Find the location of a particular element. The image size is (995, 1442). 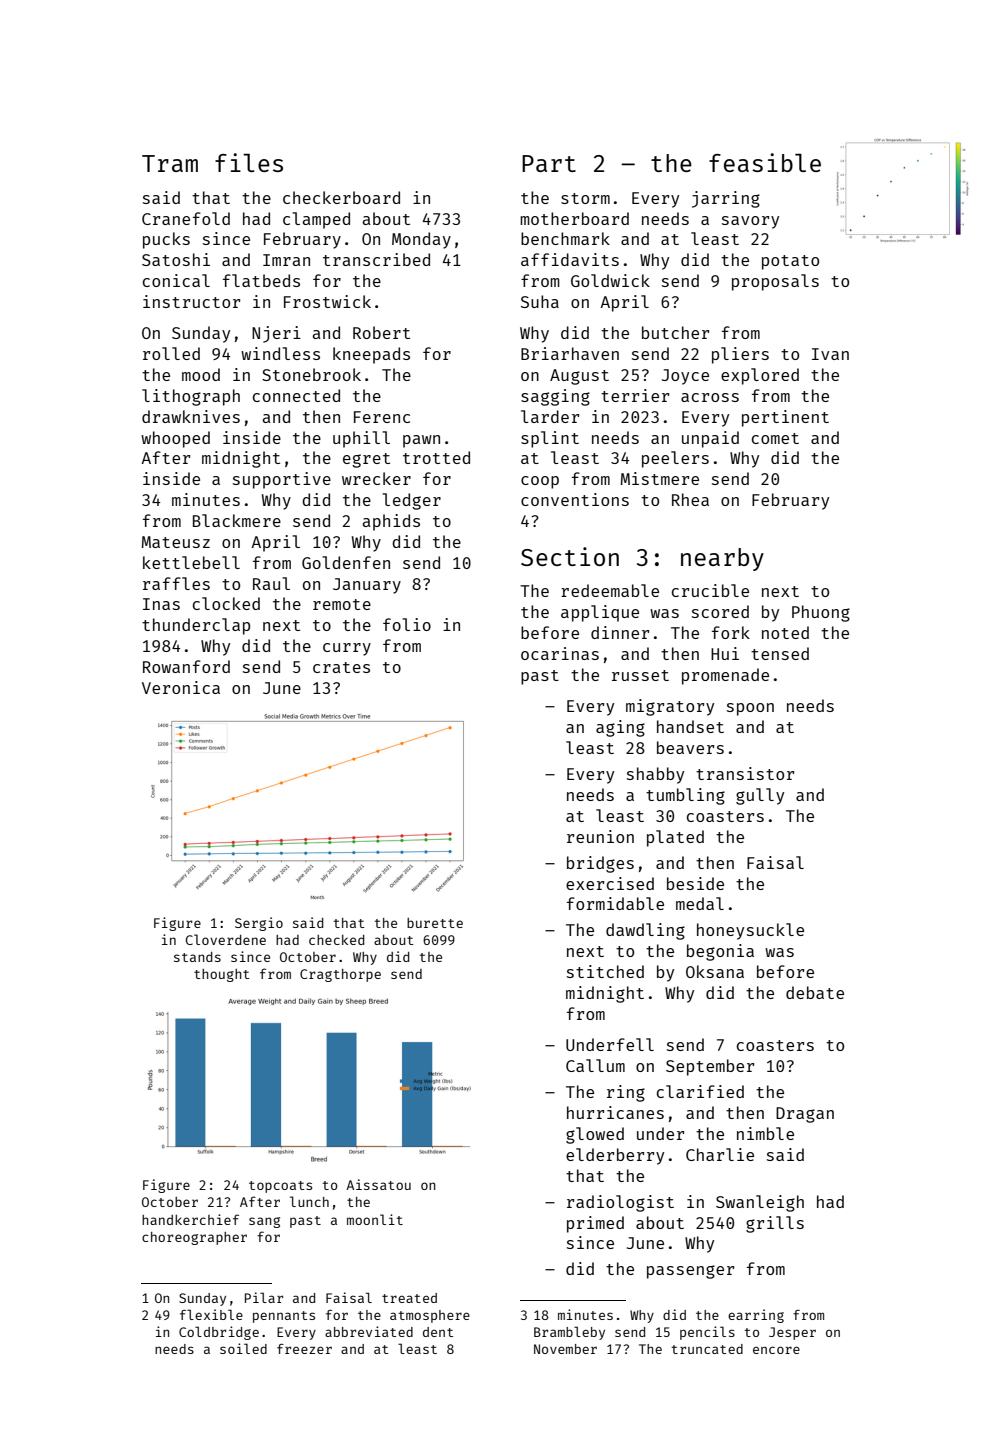

Coldbridge is located at coordinates (219, 1333).
